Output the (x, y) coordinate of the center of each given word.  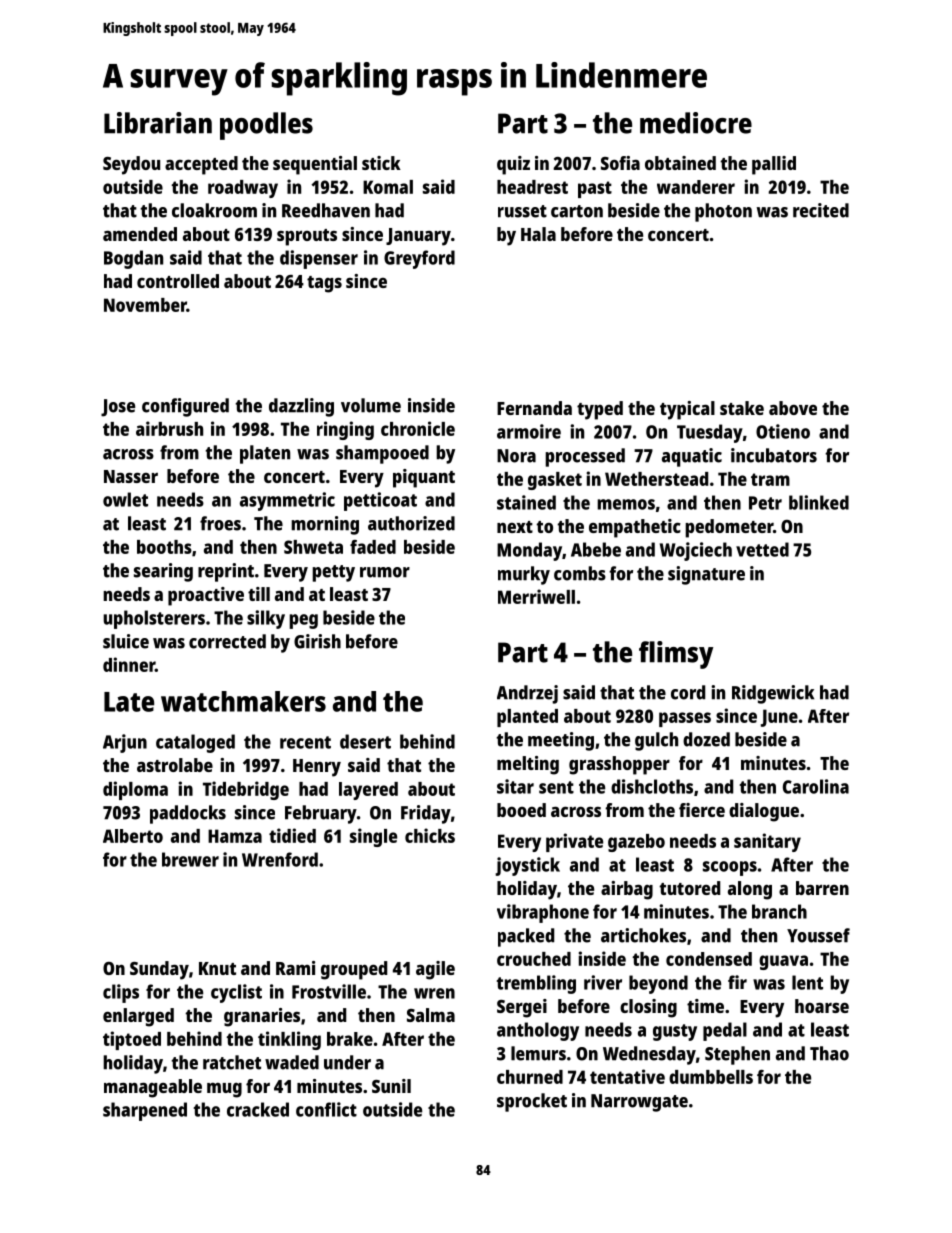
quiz (513, 165)
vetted (762, 549)
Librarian (158, 123)
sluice (126, 641)
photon (723, 212)
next (515, 527)
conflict (326, 1109)
